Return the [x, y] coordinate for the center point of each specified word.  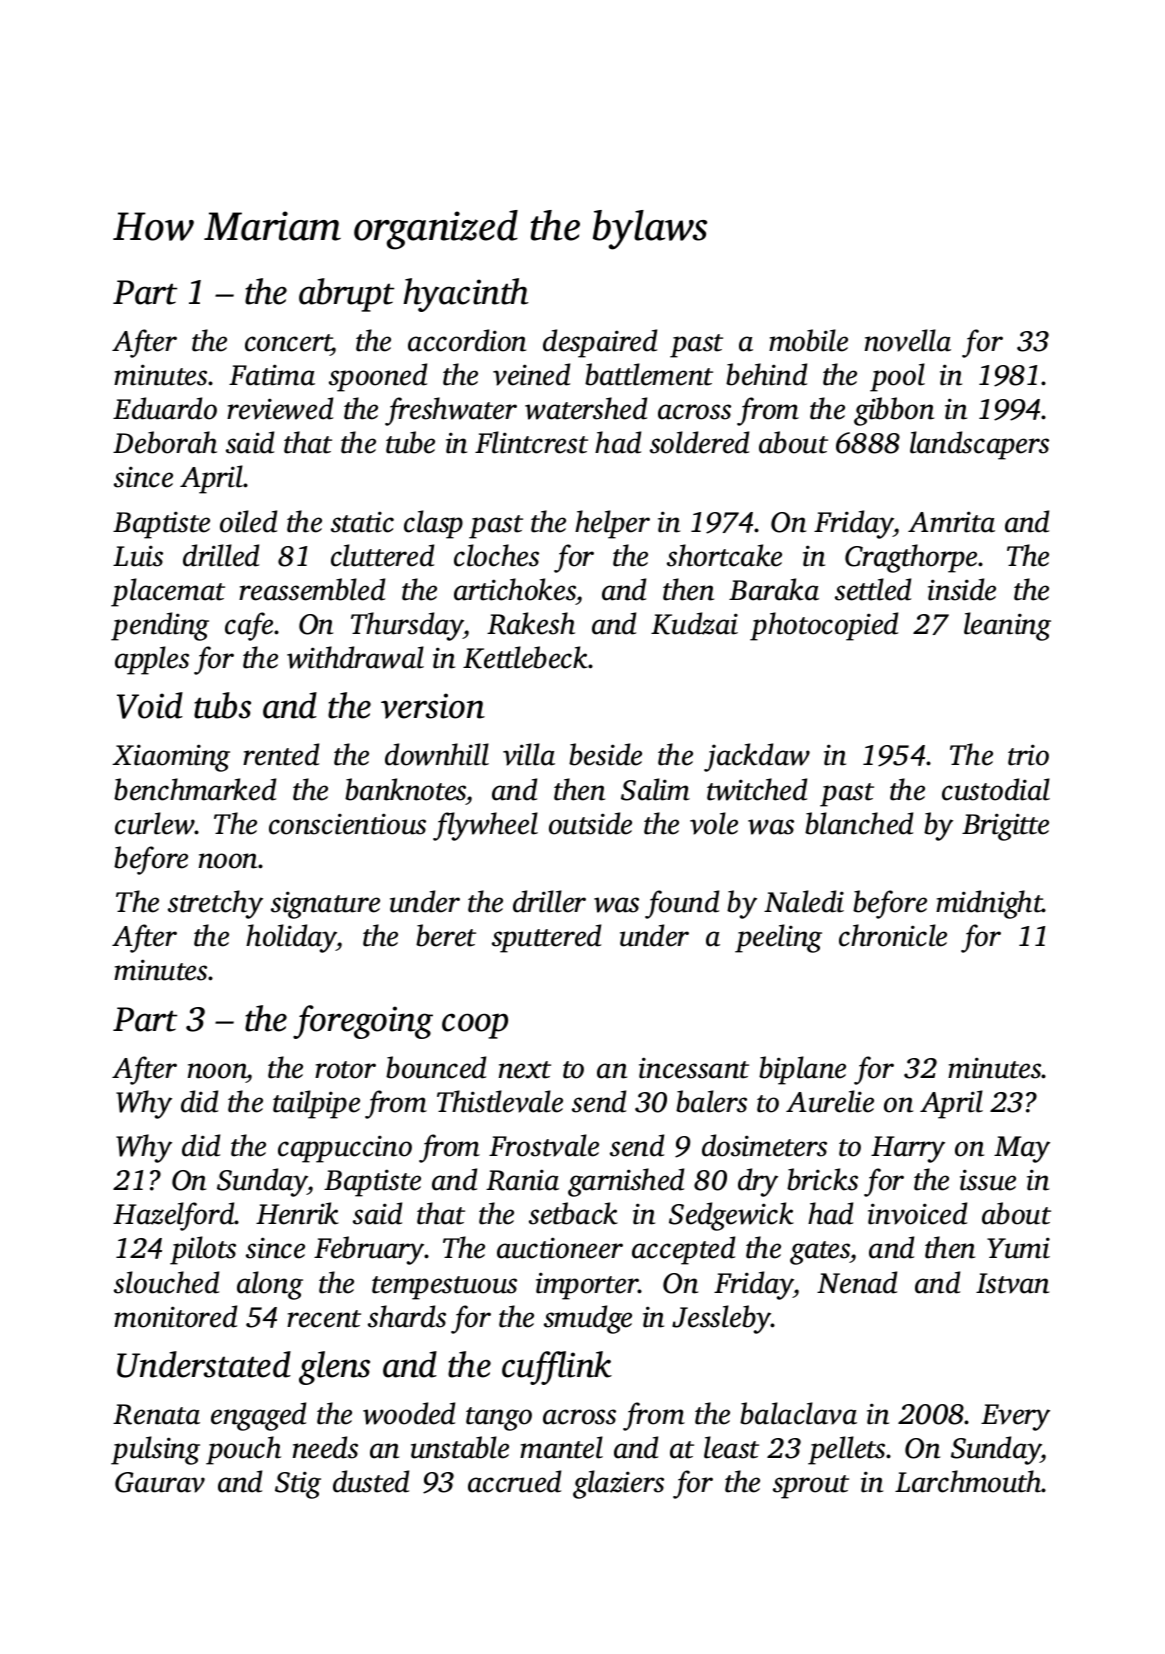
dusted [371, 1481]
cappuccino [345, 1149]
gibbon [894, 411]
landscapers [979, 445]
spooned [378, 377]
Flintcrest [531, 442]
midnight [989, 904]
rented [281, 754]
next [525, 1070]
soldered [699, 442]
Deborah [165, 442]
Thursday [407, 626]
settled [873, 589]
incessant [694, 1068]
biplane [802, 1070]
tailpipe [316, 1104]
